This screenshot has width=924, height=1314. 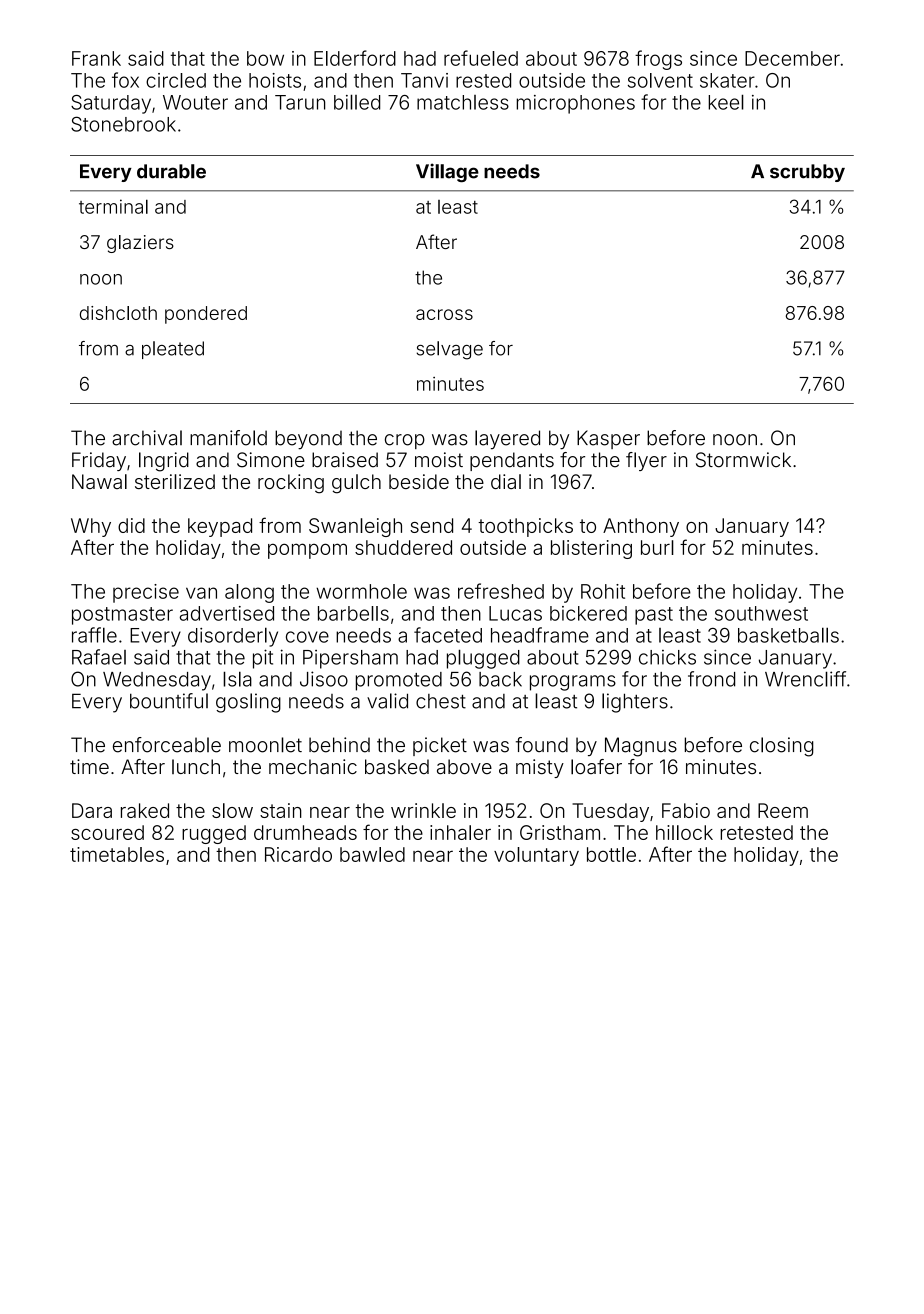 What do you see at coordinates (608, 439) in the screenshot?
I see `Kasper` at bounding box center [608, 439].
